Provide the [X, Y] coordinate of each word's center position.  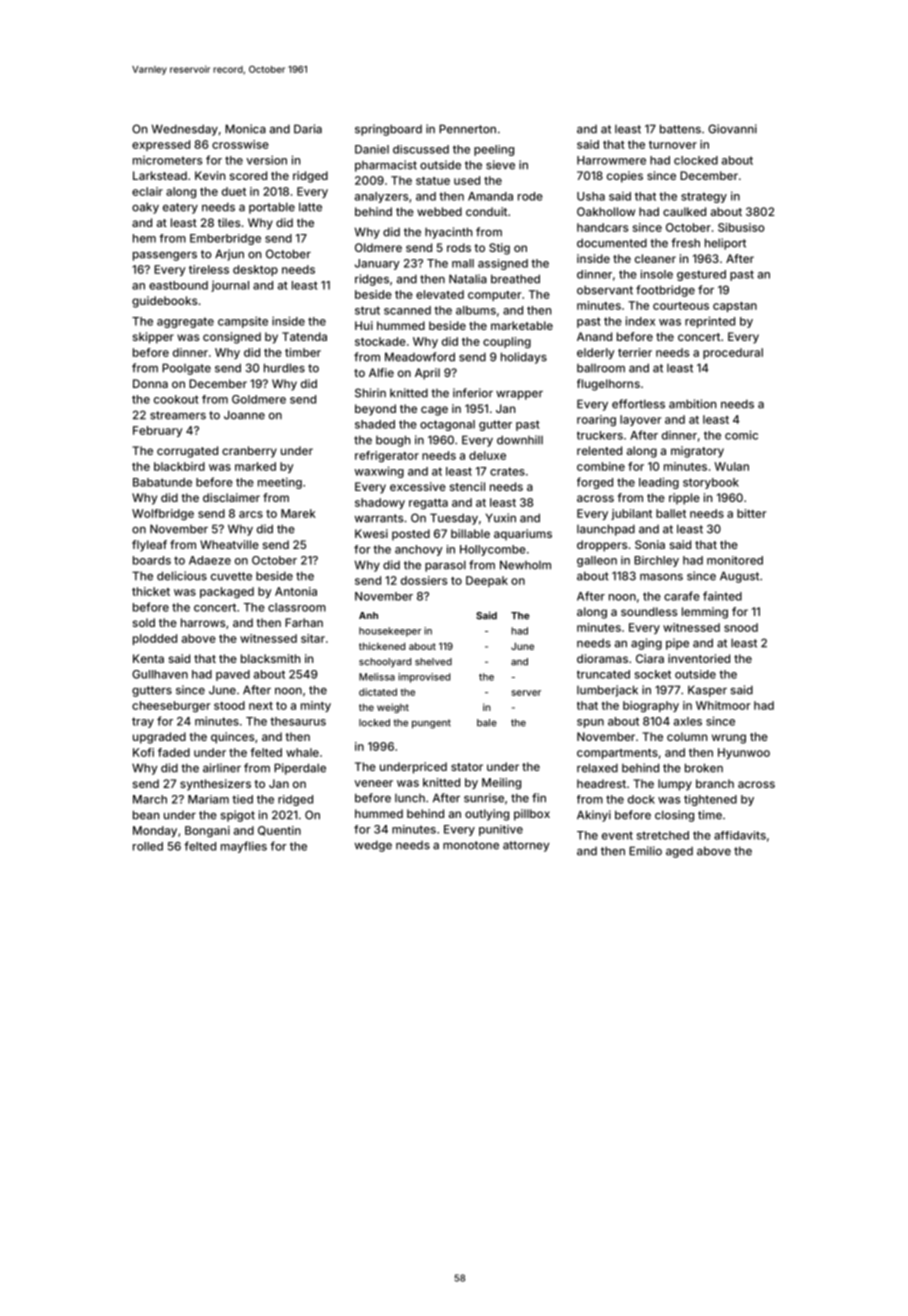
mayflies [244, 847]
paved [233, 675]
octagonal [447, 425]
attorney [526, 846]
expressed [161, 145]
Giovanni [732, 129]
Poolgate [186, 369]
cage [434, 411]
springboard [388, 130]
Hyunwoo [744, 753]
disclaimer [231, 497]
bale [487, 723]
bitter [751, 513]
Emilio [645, 851]
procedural [733, 353]
